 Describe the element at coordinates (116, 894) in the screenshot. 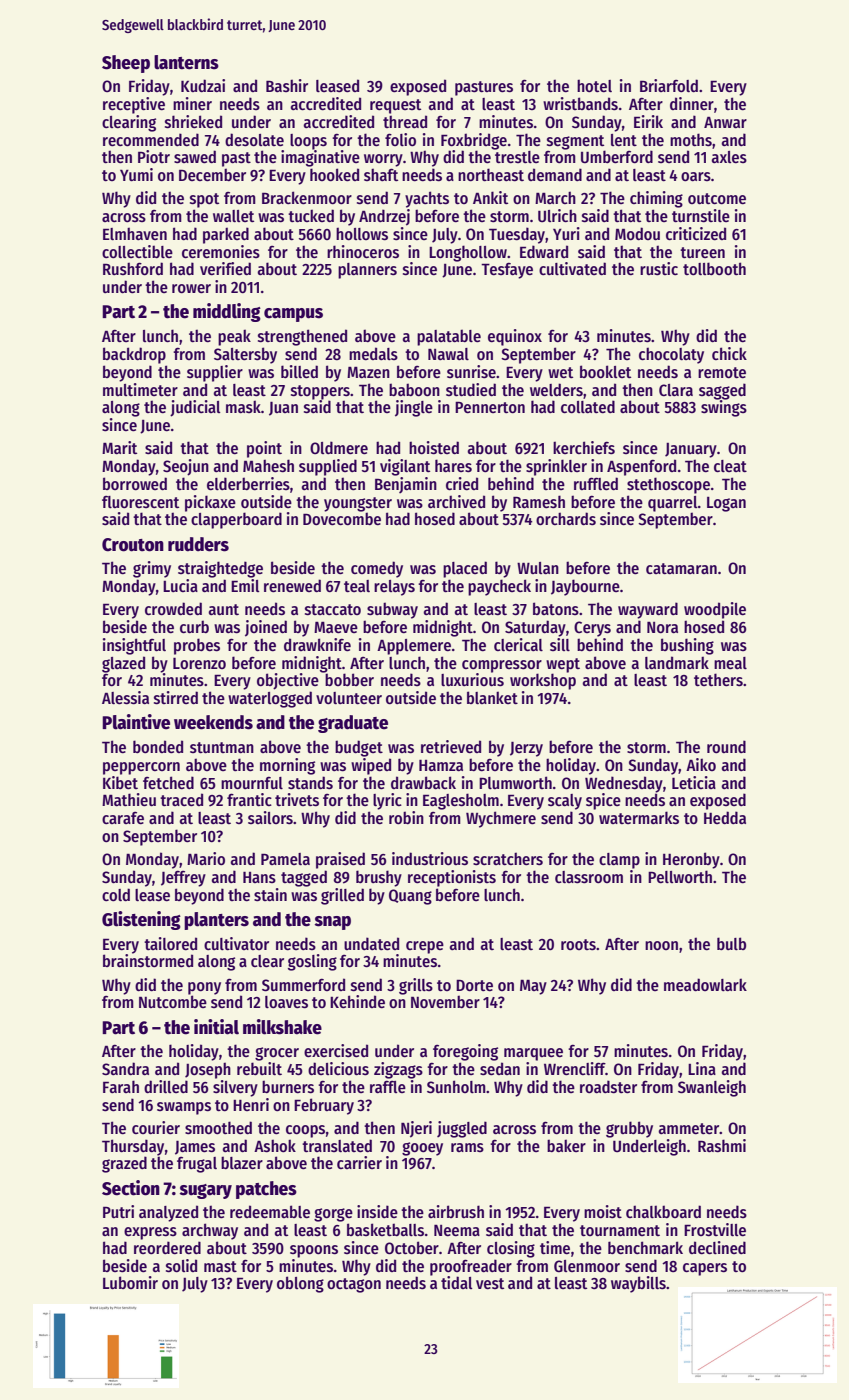

I see `cold` at that location.
